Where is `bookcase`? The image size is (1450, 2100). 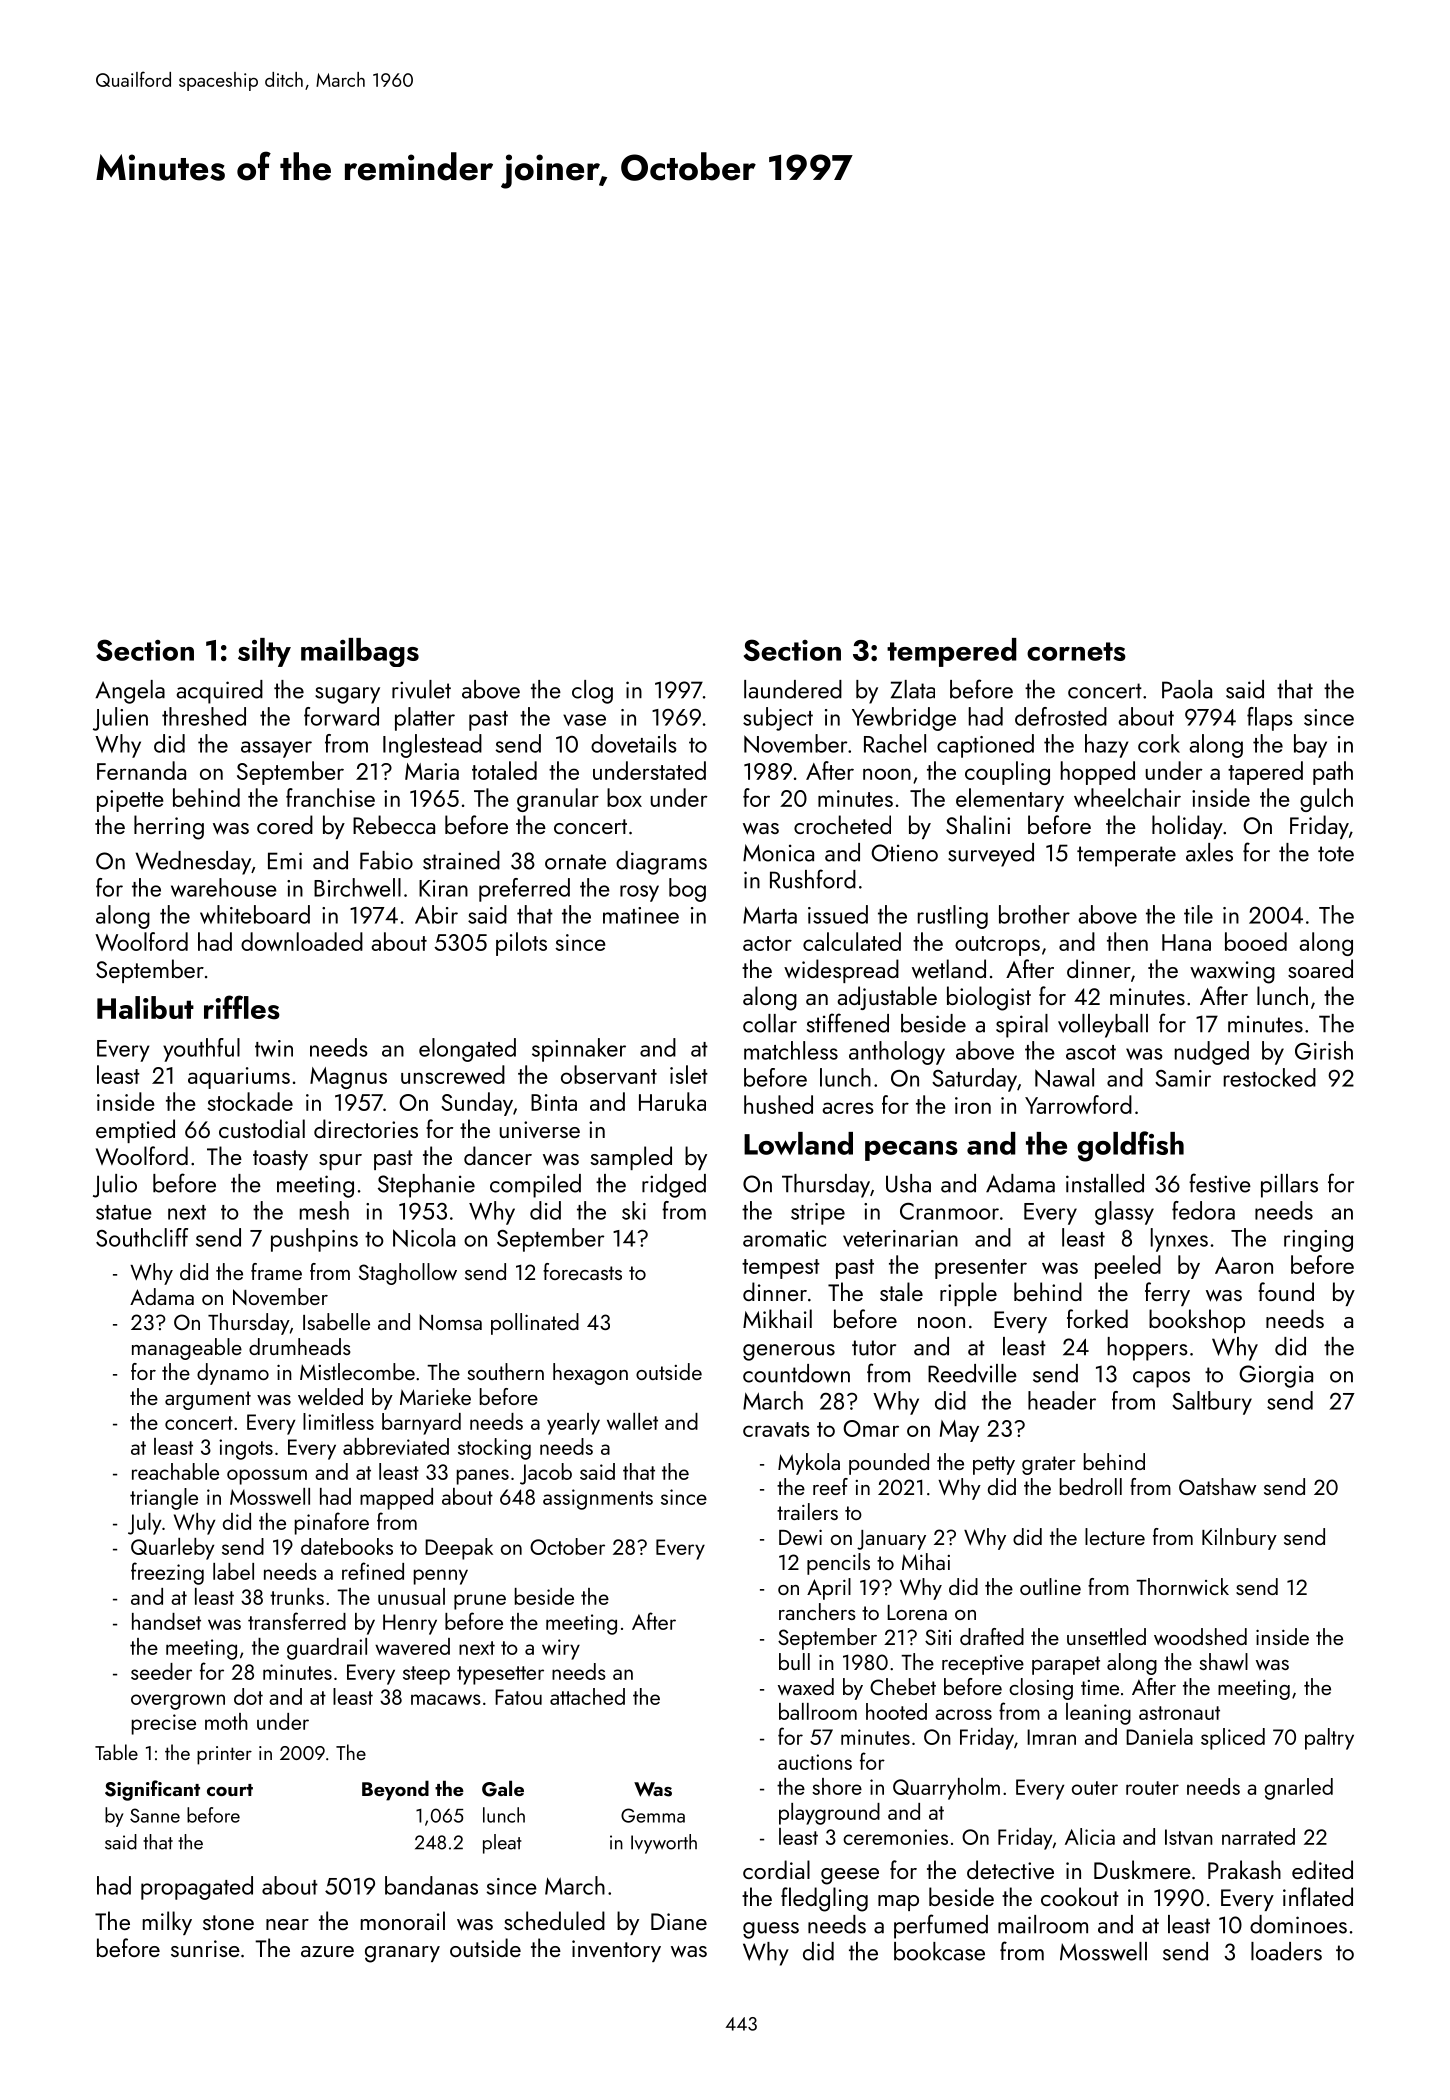 bookcase is located at coordinates (939, 1951).
